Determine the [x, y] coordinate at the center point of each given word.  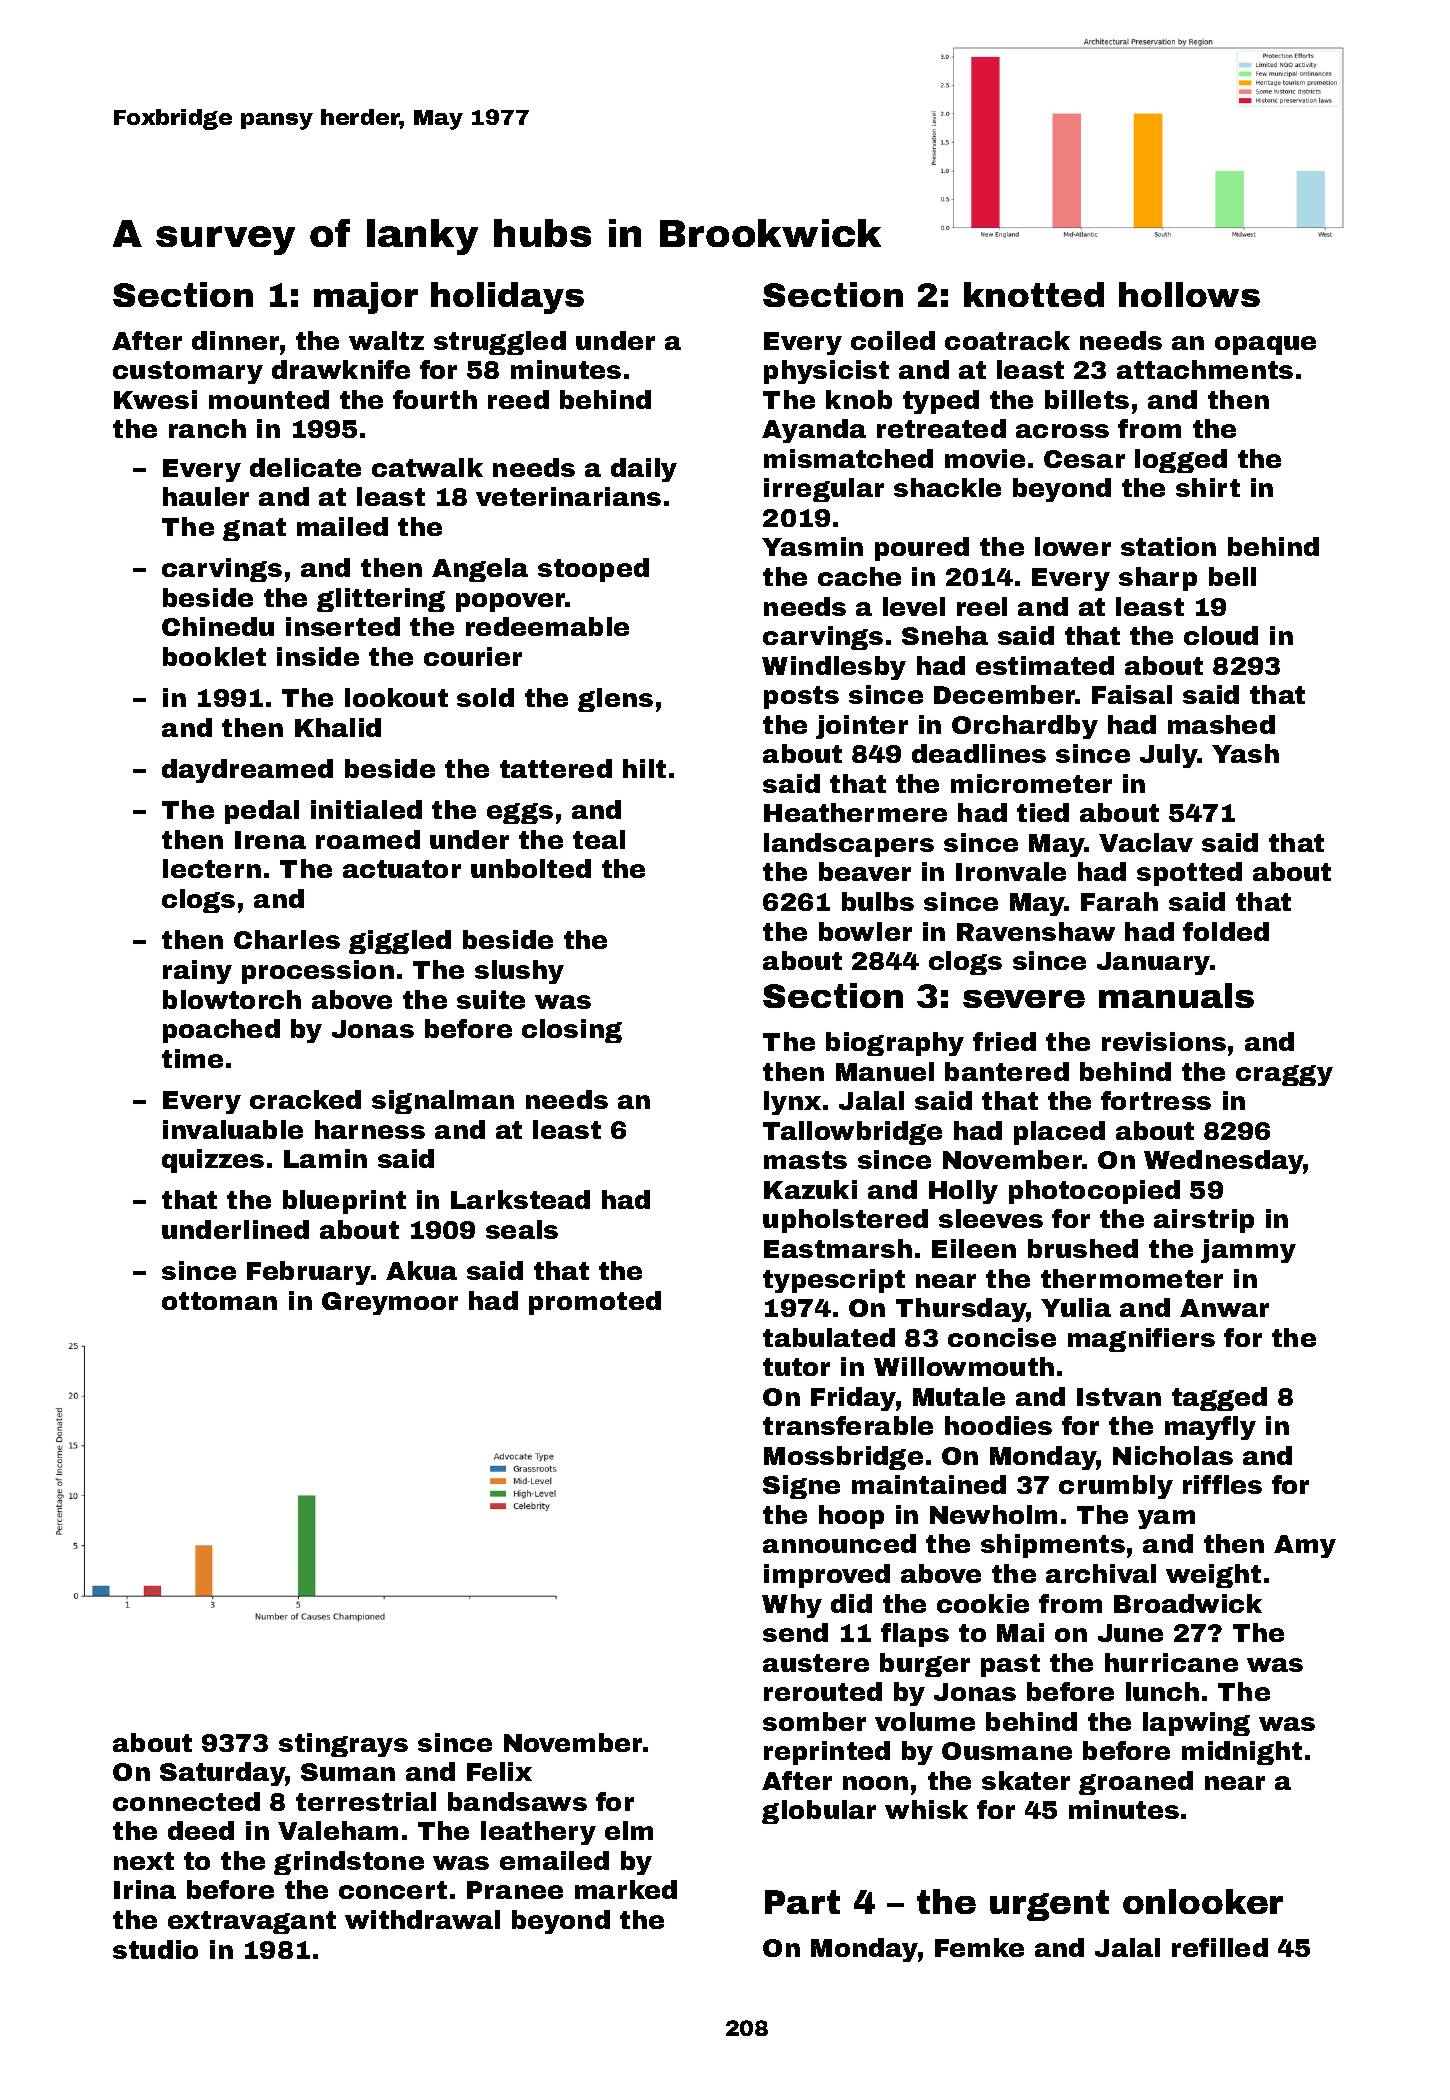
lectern [212, 868]
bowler [865, 931]
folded [1226, 931]
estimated [1045, 665]
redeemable [547, 626]
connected [186, 1801]
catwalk [427, 467]
